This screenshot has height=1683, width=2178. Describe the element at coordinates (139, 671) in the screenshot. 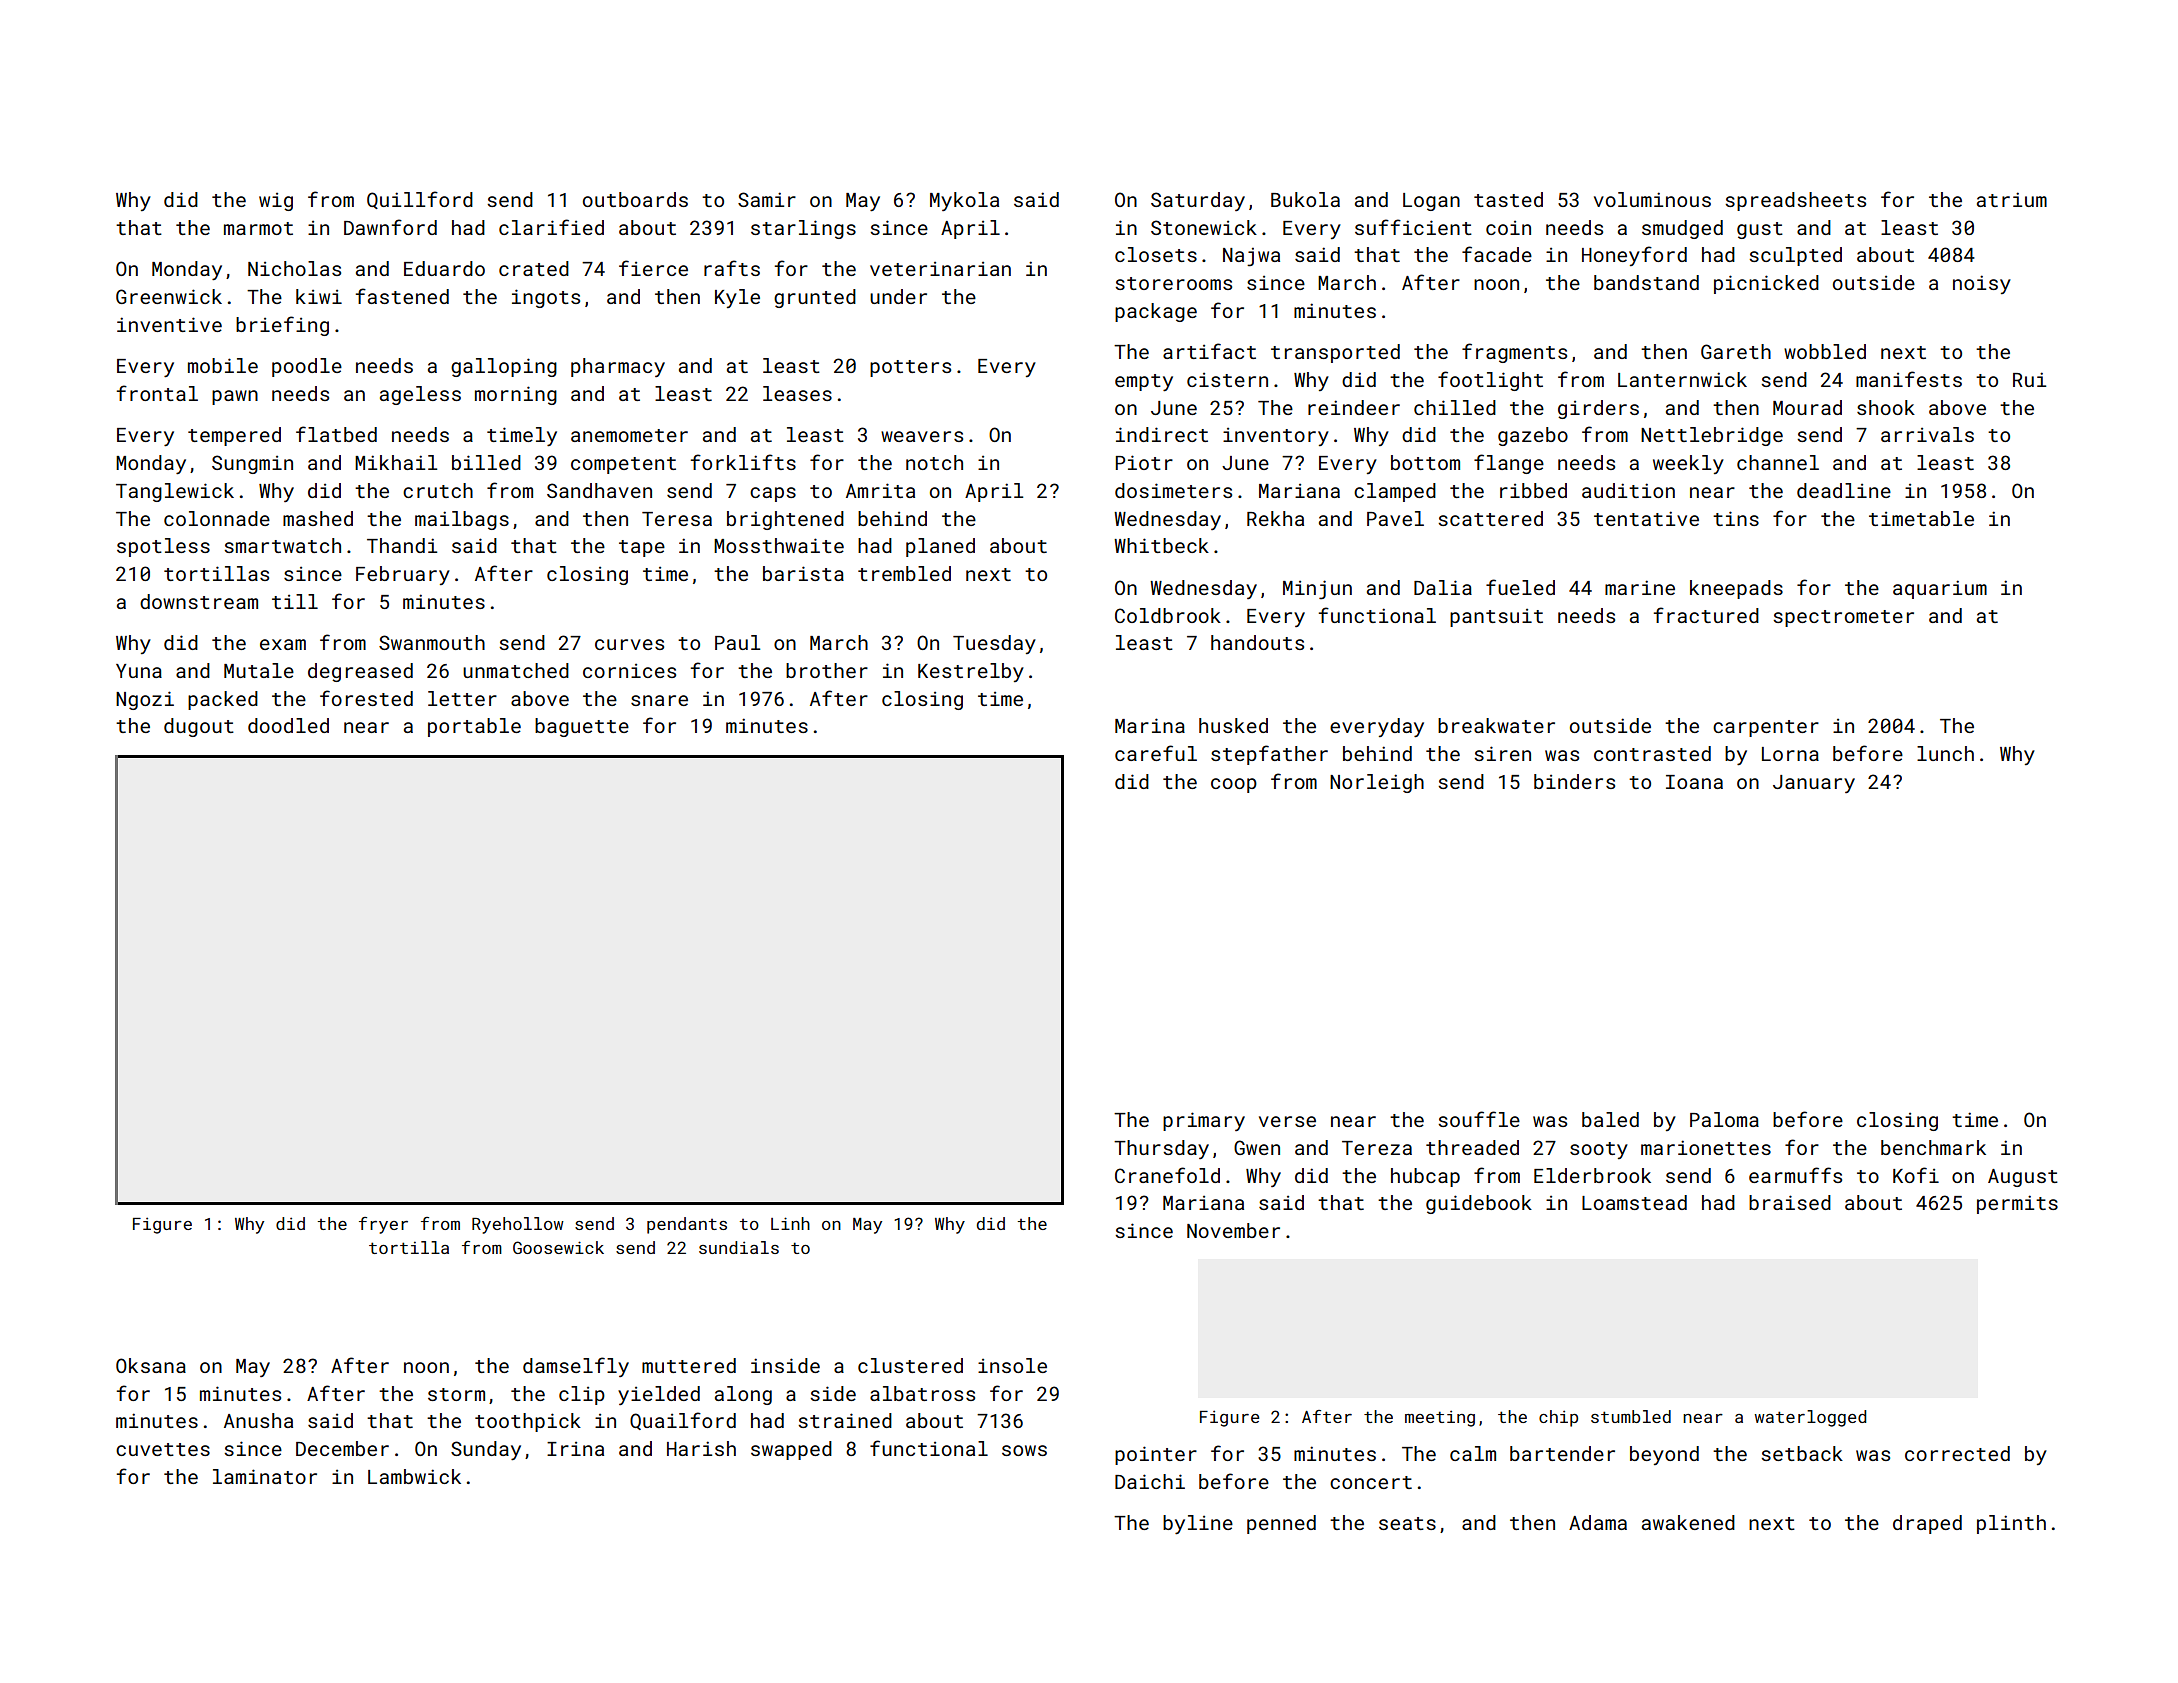

I see `Yuna` at that location.
